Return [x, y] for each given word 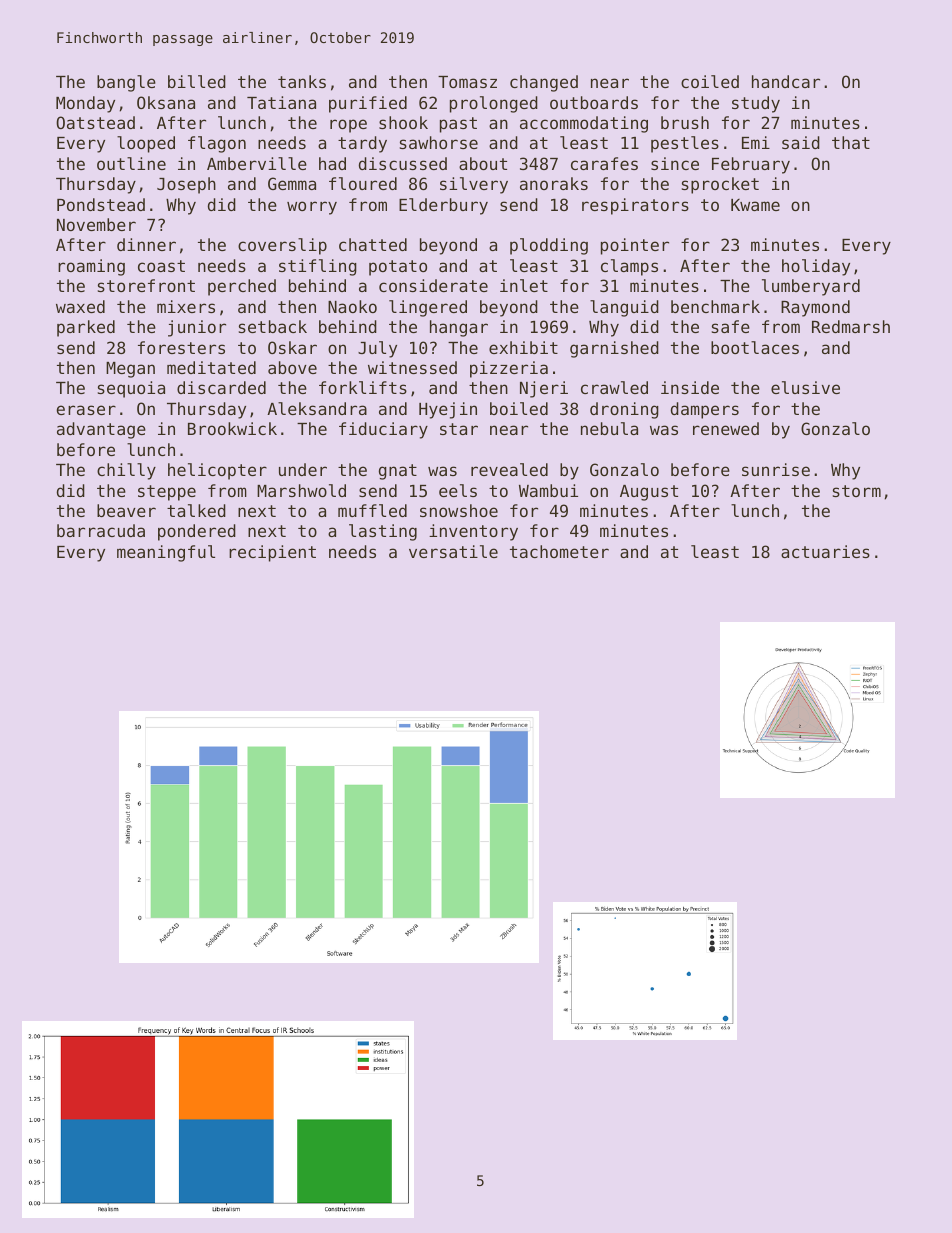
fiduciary [383, 430]
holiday [816, 267]
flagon [217, 144]
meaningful [166, 553]
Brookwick [232, 428]
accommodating [584, 124]
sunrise [776, 469]
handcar [786, 81]
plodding [549, 246]
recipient [272, 553]
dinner [146, 244]
